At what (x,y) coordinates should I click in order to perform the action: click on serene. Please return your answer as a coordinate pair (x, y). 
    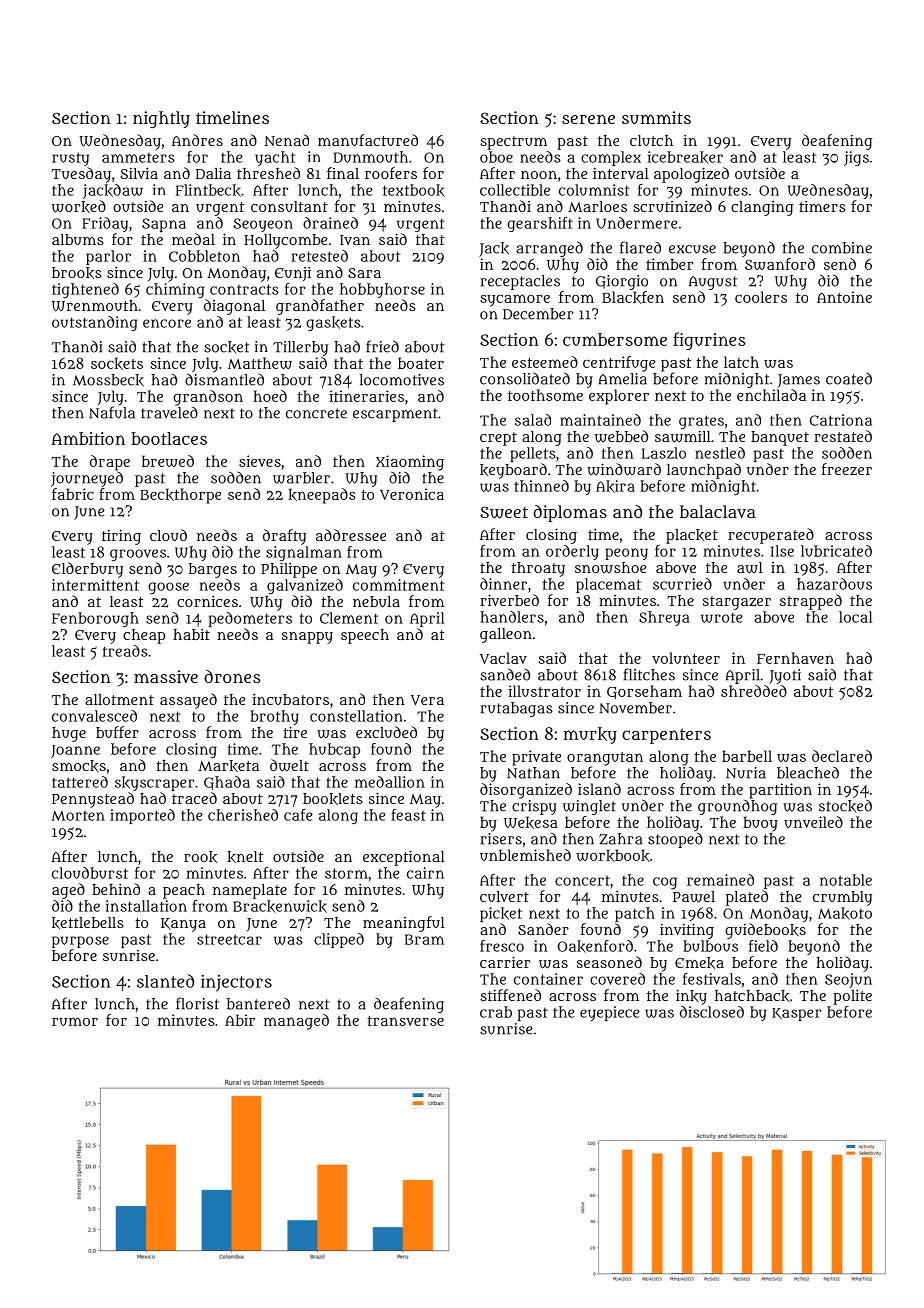
    Looking at the image, I should click on (588, 119).
